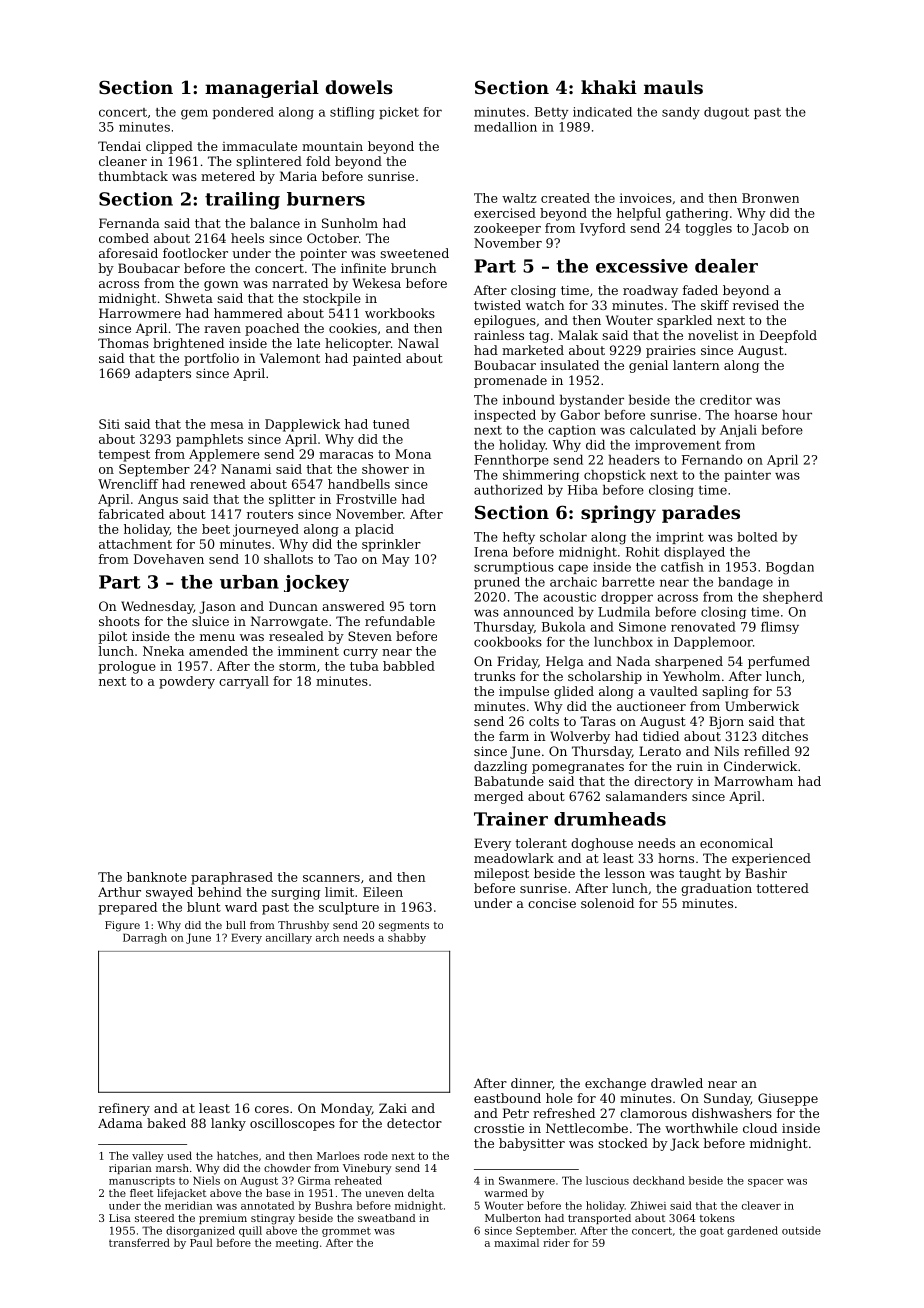  Describe the element at coordinates (551, 113) in the document. I see `Betty` at that location.
